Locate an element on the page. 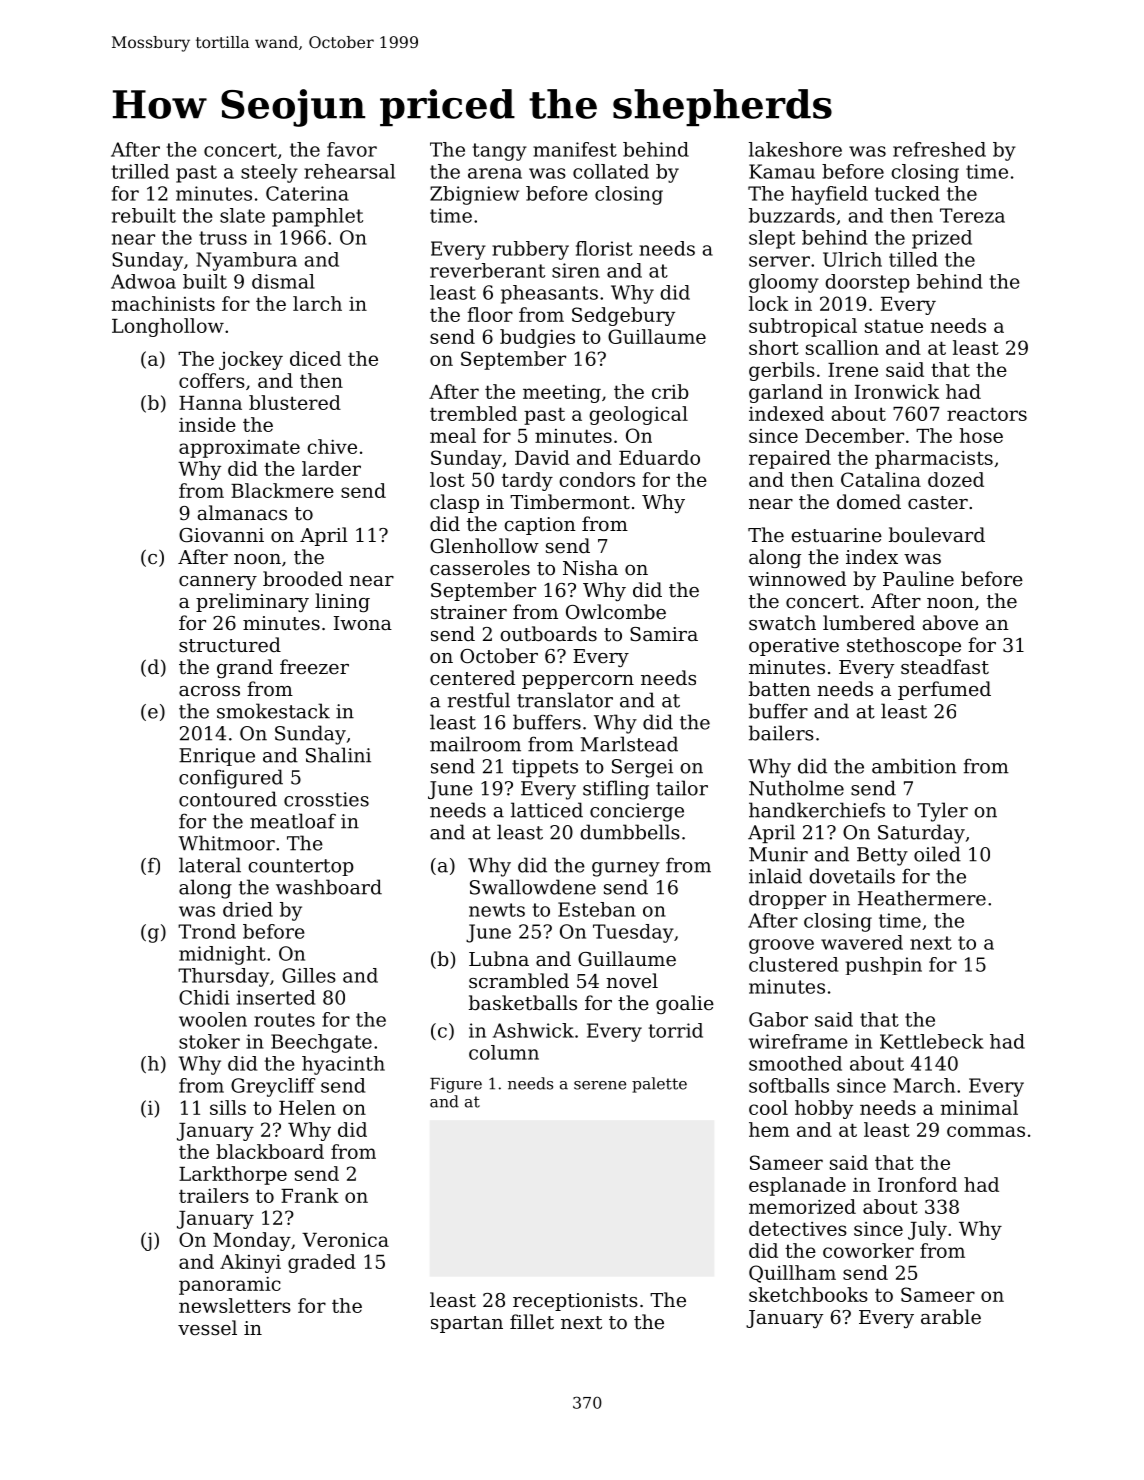 The height and width of the document is (1480, 1144). steadfast is located at coordinates (945, 666).
